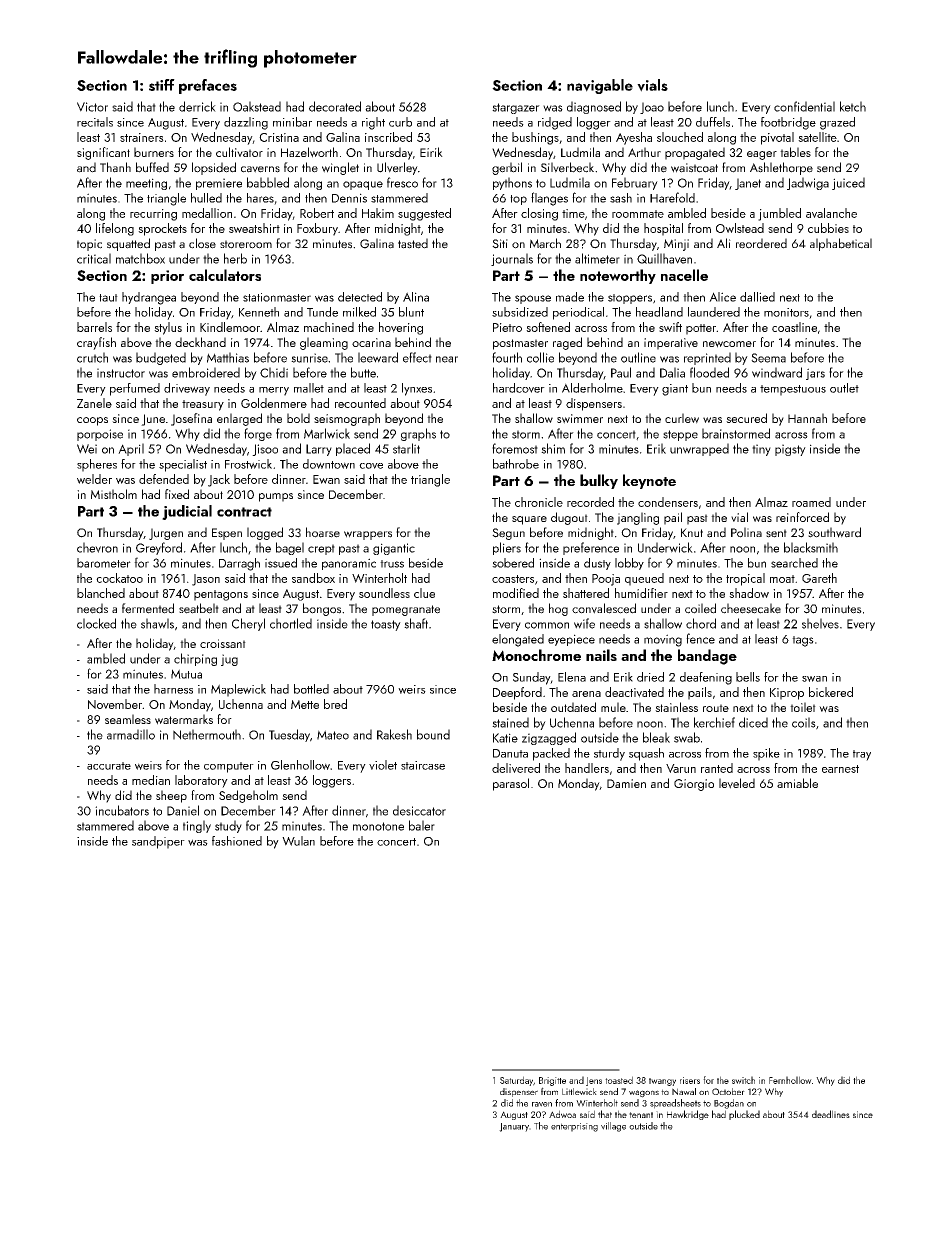  What do you see at coordinates (97, 547) in the image?
I see `chevron` at bounding box center [97, 547].
